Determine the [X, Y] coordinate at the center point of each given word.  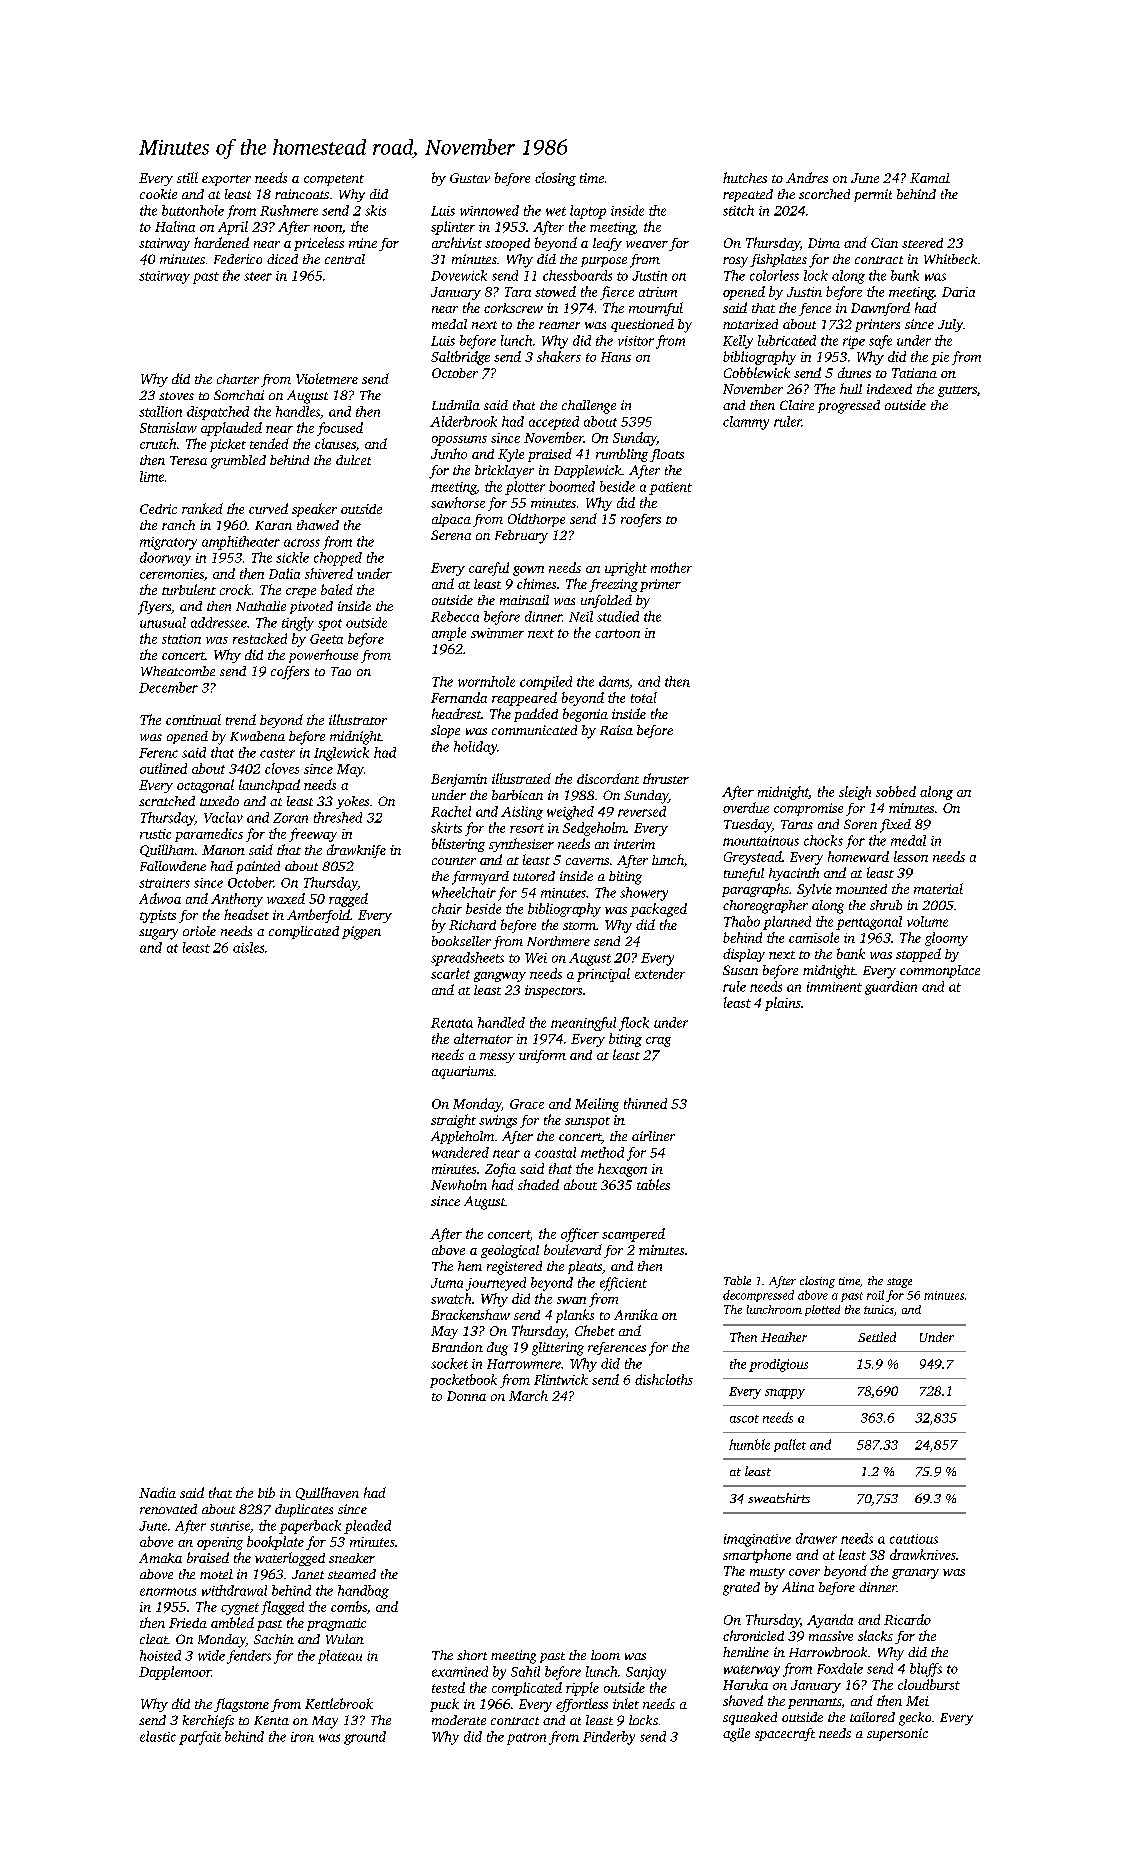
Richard [472, 925]
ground [365, 1738]
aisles [248, 947]
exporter [226, 180]
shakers [559, 356]
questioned [642, 325]
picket [228, 445]
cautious [914, 1539]
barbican [517, 795]
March [528, 1395]
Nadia [157, 1492]
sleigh [855, 793]
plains [783, 1004]
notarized [750, 324]
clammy [746, 423]
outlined [163, 768]
